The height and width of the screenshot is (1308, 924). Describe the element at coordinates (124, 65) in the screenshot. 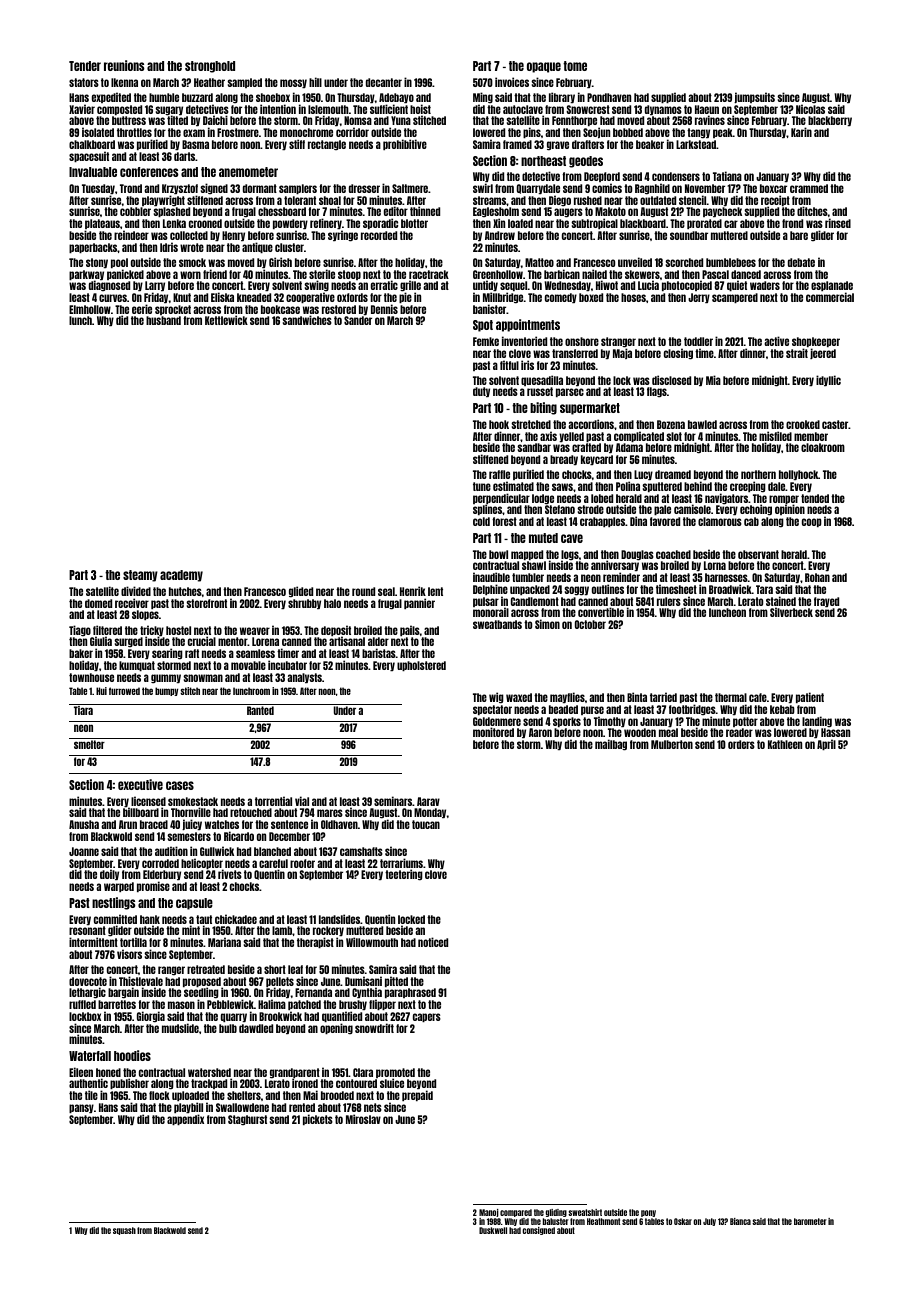

I see `reunions` at that location.
